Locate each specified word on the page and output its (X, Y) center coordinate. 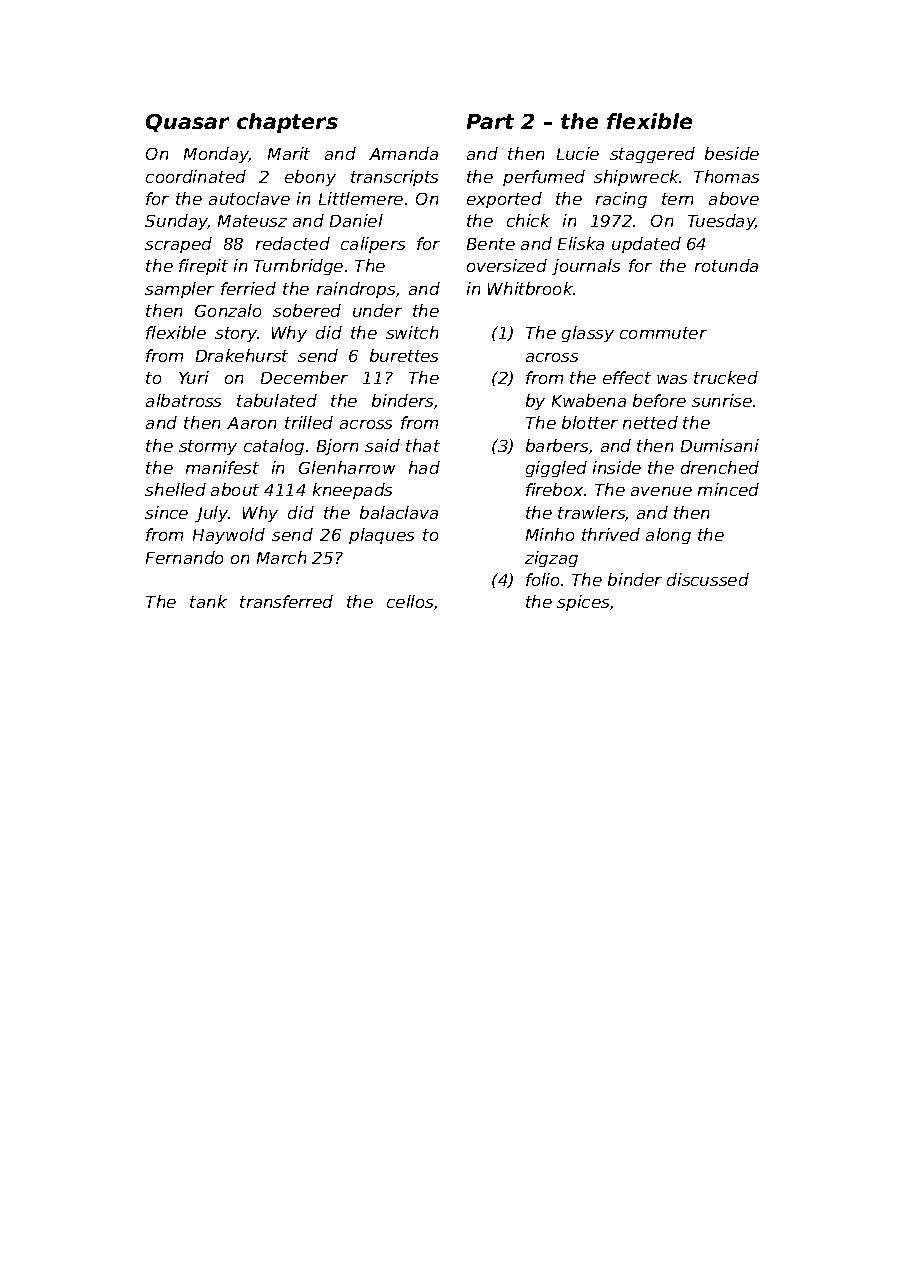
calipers (373, 245)
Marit (289, 153)
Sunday (176, 222)
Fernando (184, 557)
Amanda (403, 153)
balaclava (399, 512)
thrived (611, 534)
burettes (404, 355)
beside (732, 153)
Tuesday (722, 222)
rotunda (726, 265)
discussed (708, 579)
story (236, 334)
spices (583, 603)
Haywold (229, 536)
